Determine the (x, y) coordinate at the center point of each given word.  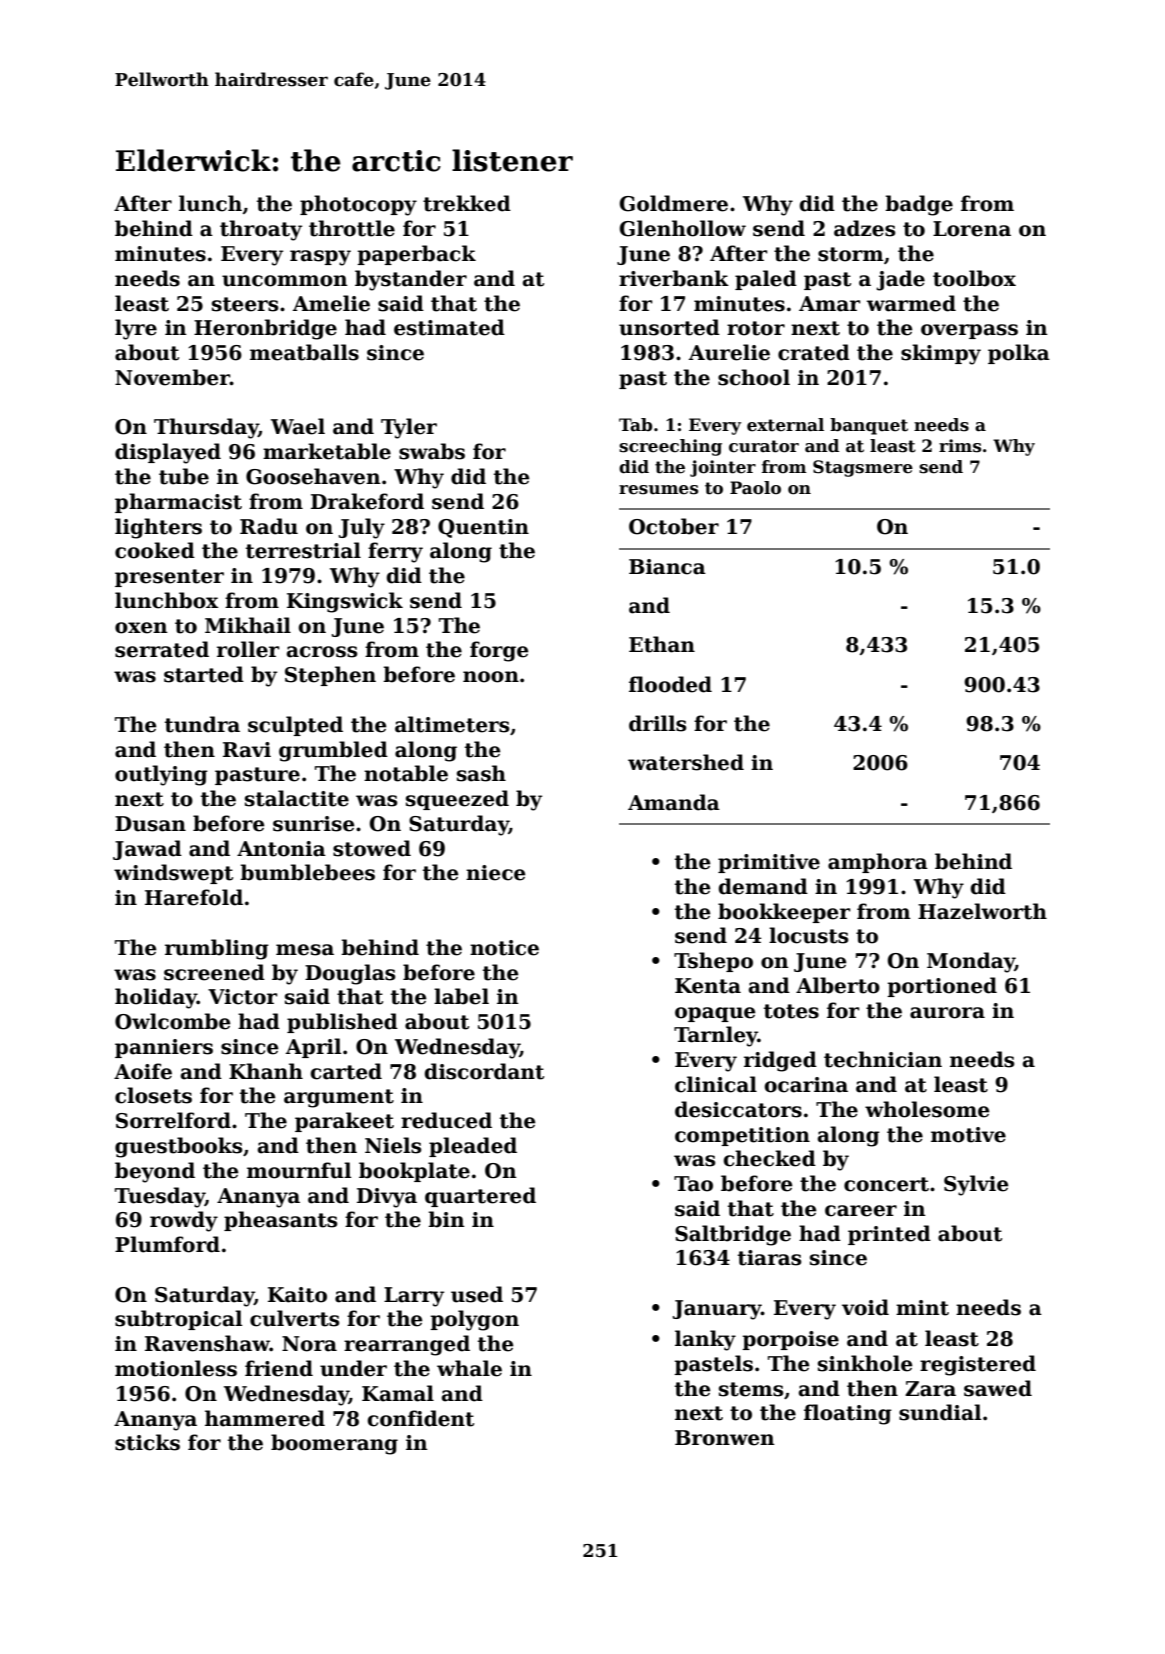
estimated (449, 327)
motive (968, 1135)
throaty (261, 230)
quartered (480, 1197)
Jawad (147, 850)
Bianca (667, 567)
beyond (155, 1172)
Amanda (674, 802)
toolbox (974, 278)
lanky (705, 1340)
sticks (147, 1442)
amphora (878, 863)
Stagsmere (863, 468)
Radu (269, 526)
